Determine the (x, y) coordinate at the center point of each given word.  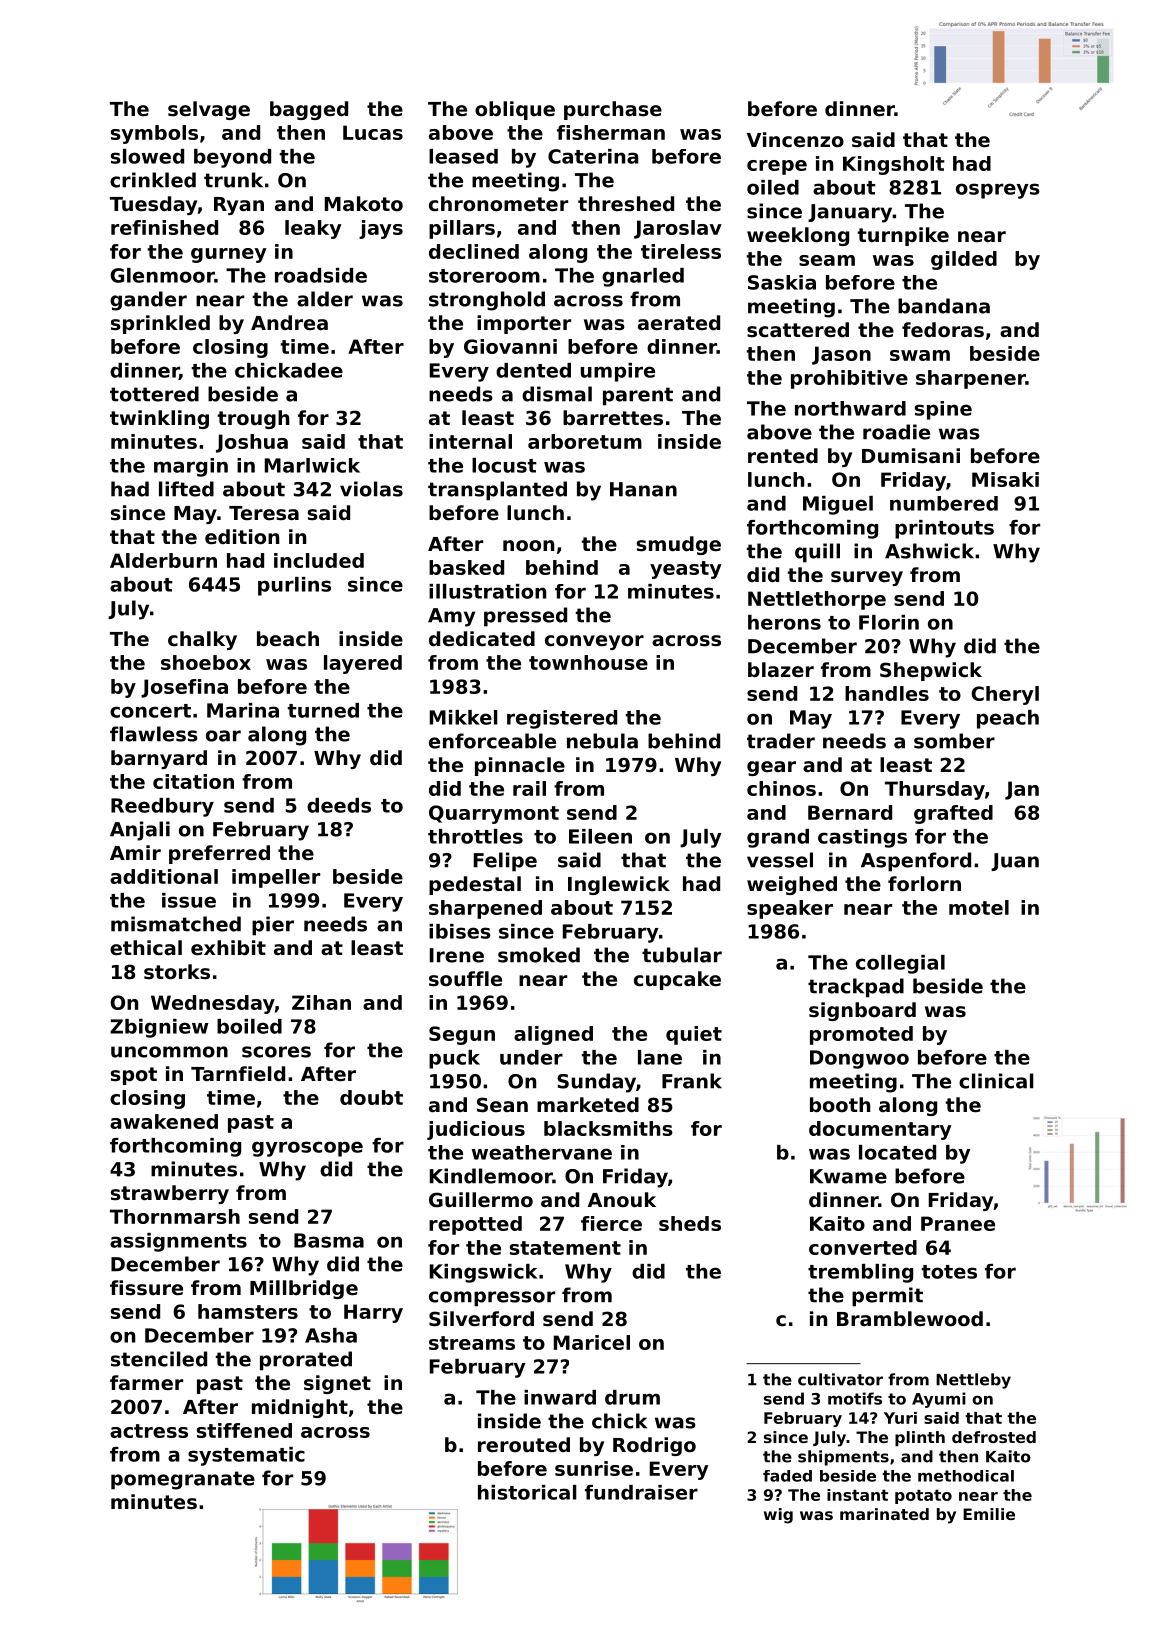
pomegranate (183, 1480)
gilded (964, 260)
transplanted (497, 491)
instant (857, 1495)
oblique (515, 110)
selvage (209, 110)
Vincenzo (795, 140)
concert (150, 711)
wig (778, 1516)
